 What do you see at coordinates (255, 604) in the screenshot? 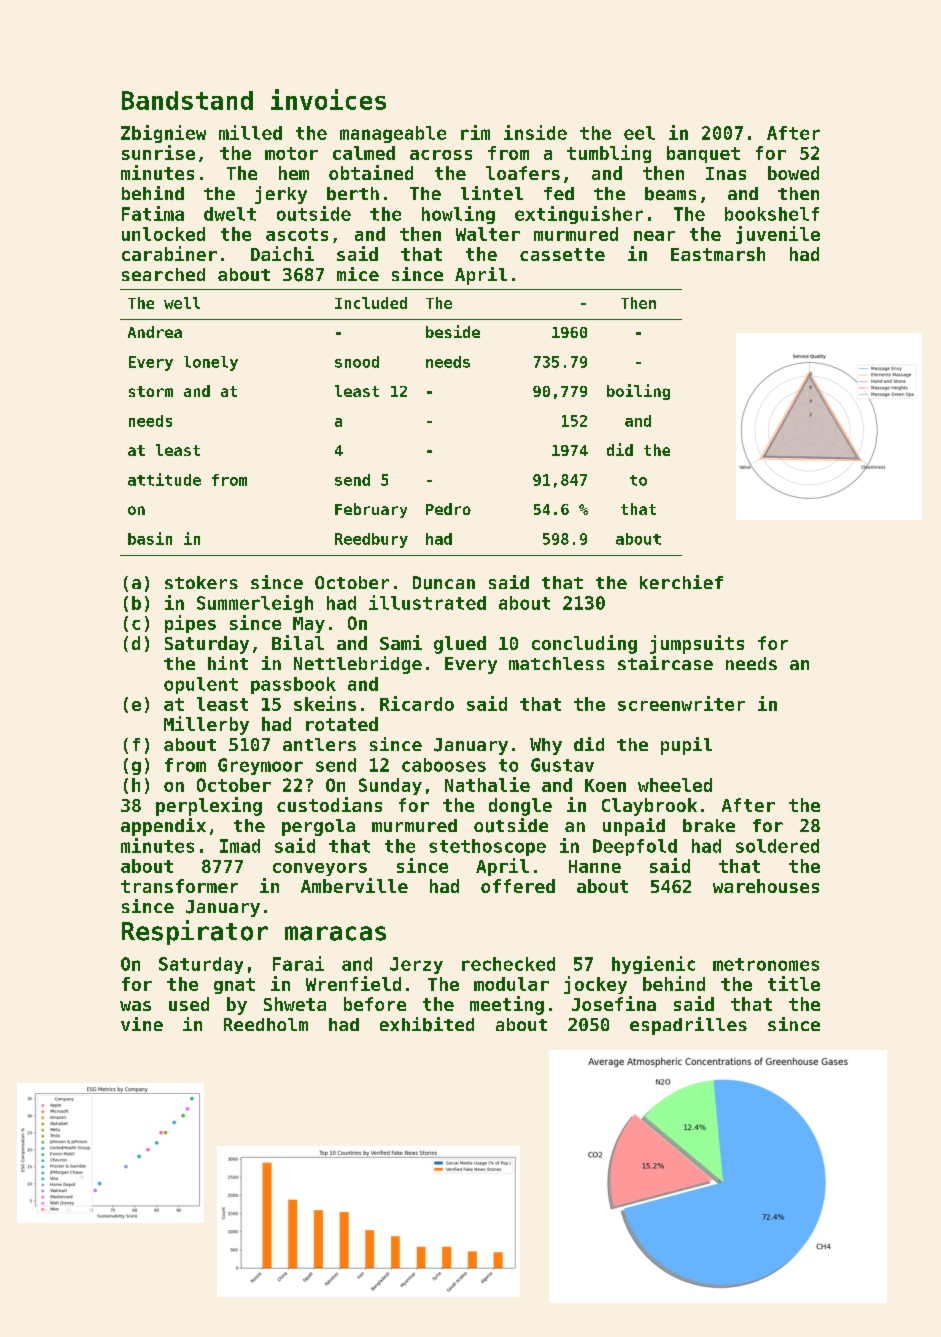
I see `Summerleigh` at bounding box center [255, 604].
